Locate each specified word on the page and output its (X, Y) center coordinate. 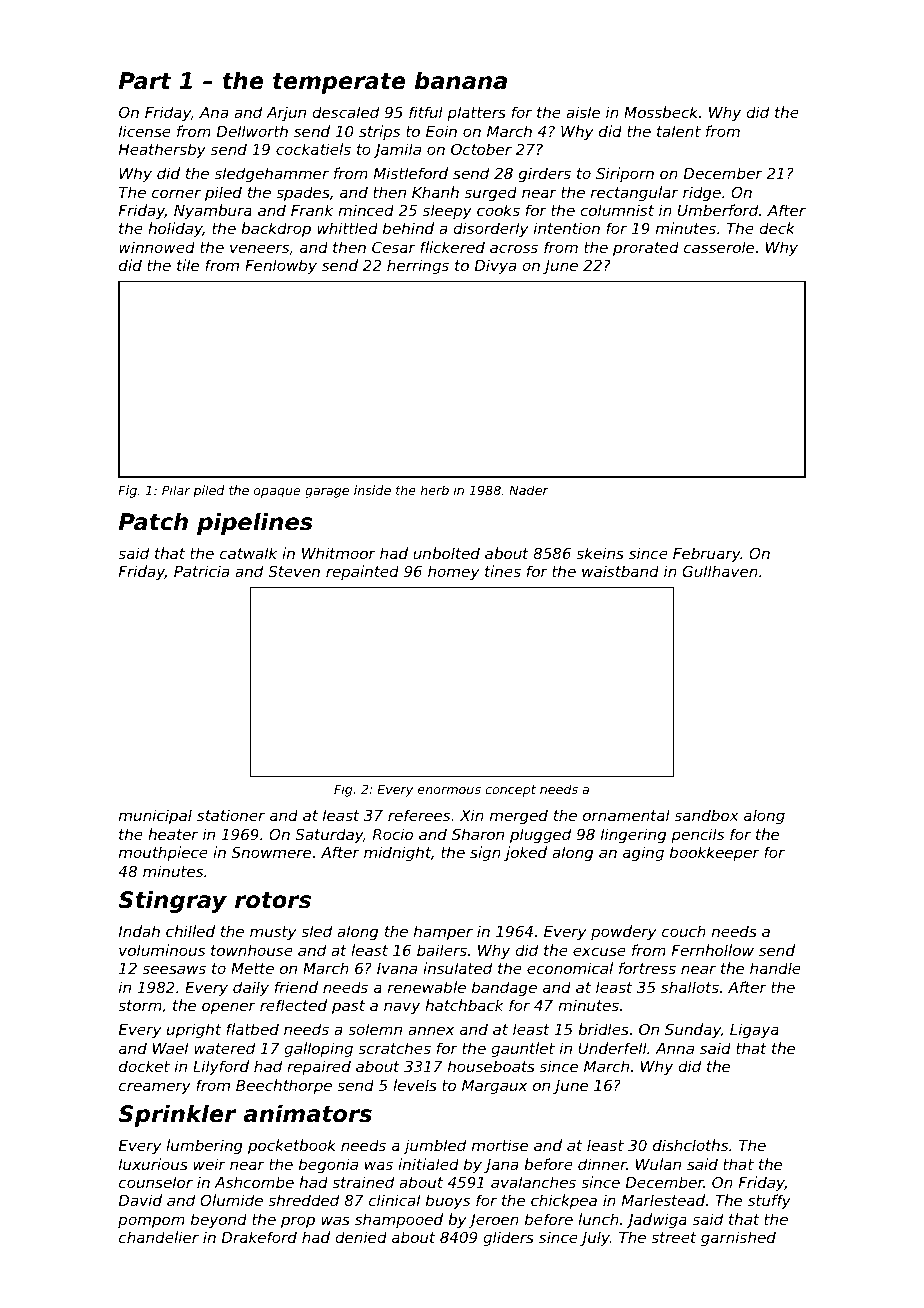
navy (402, 1008)
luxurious (153, 1164)
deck (777, 228)
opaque (277, 493)
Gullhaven (720, 571)
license (145, 131)
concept (510, 791)
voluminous (162, 950)
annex (431, 1030)
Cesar (394, 247)
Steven (294, 571)
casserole (719, 247)
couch (684, 931)
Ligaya (754, 1030)
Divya (495, 266)
